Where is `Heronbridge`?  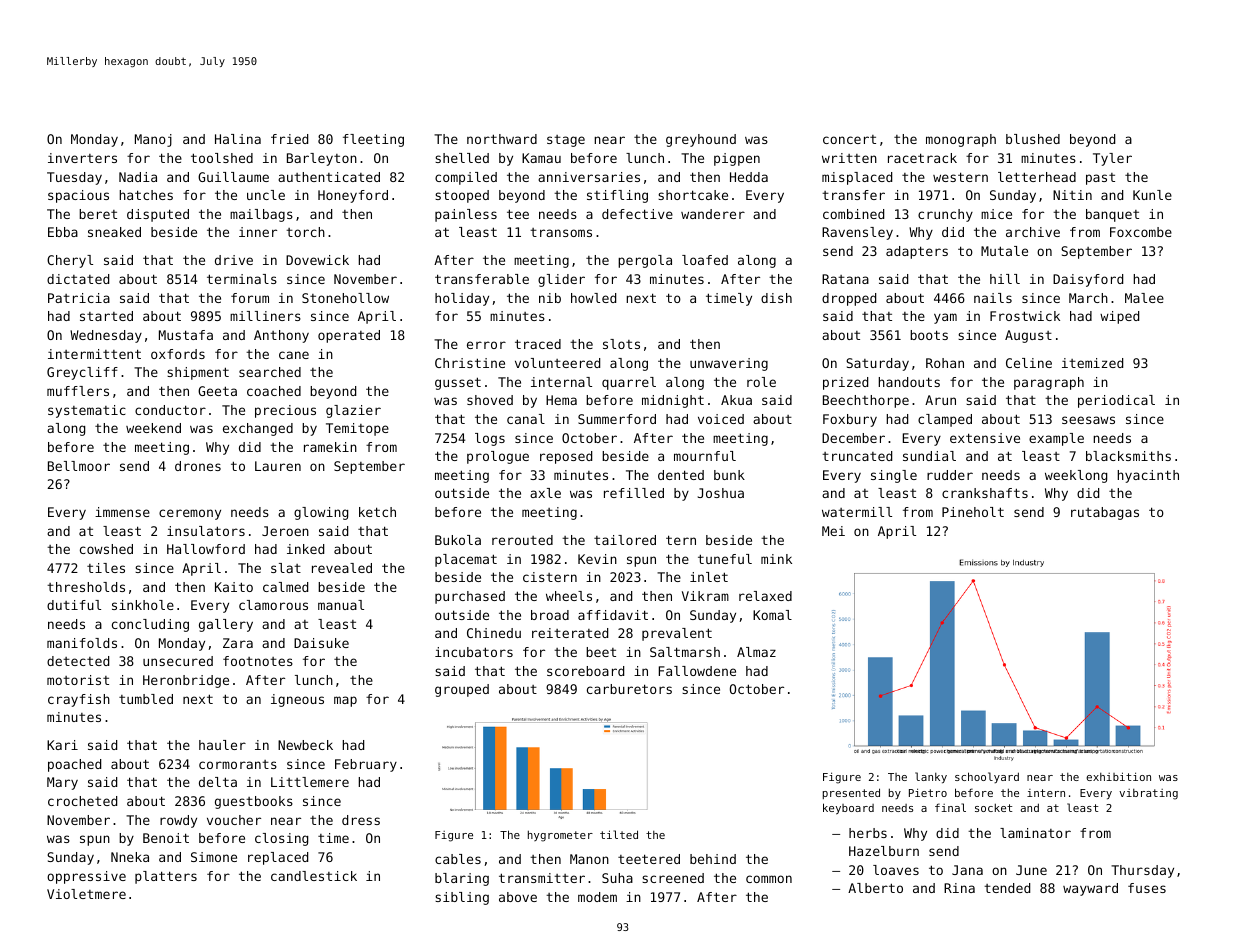
Heronbridge is located at coordinates (186, 681).
